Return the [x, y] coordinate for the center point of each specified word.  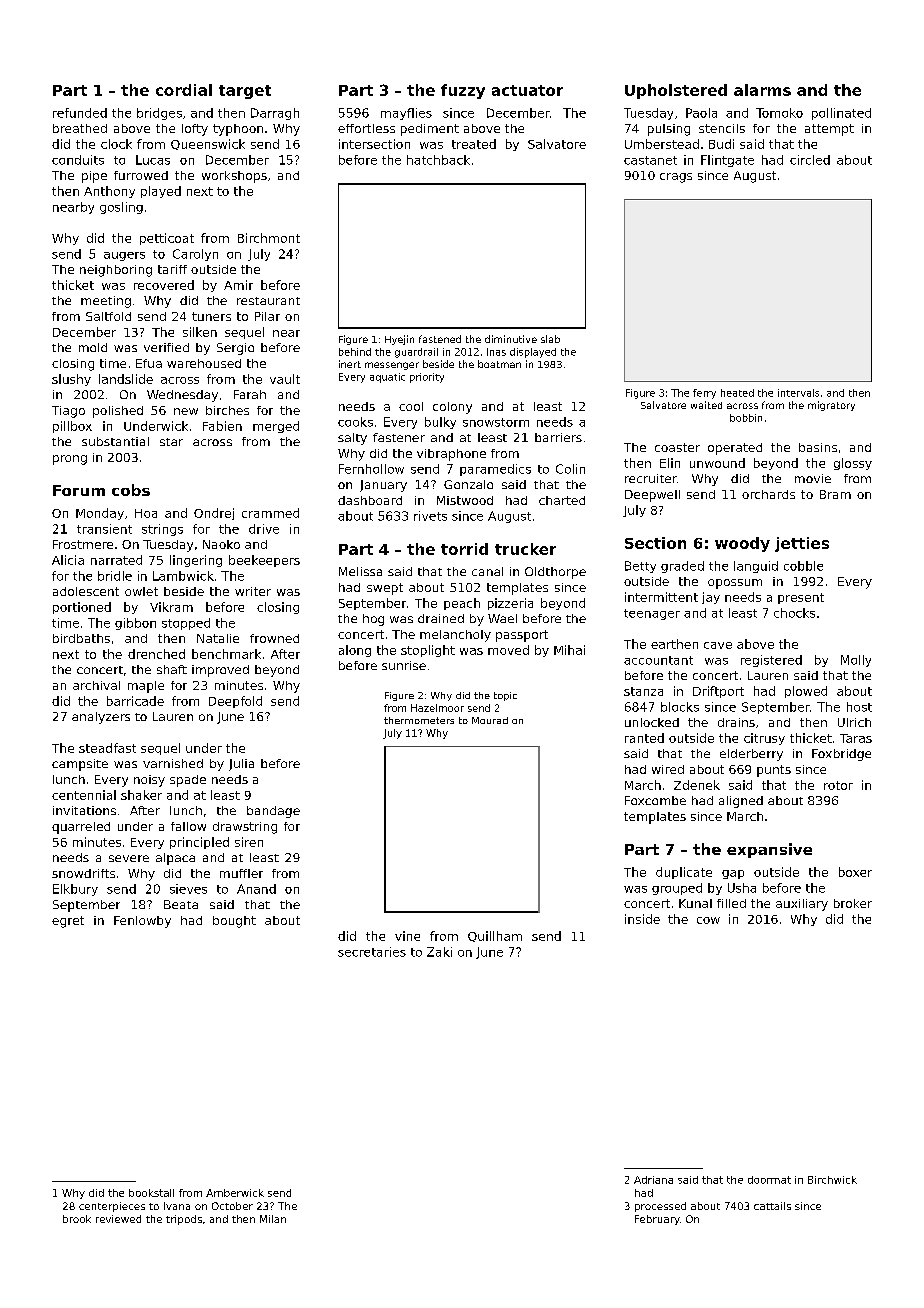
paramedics [495, 470]
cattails [772, 1206]
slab [550, 339]
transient [104, 529]
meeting [106, 302]
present [801, 598]
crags [676, 178]
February [657, 1220]
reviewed [118, 1219]
